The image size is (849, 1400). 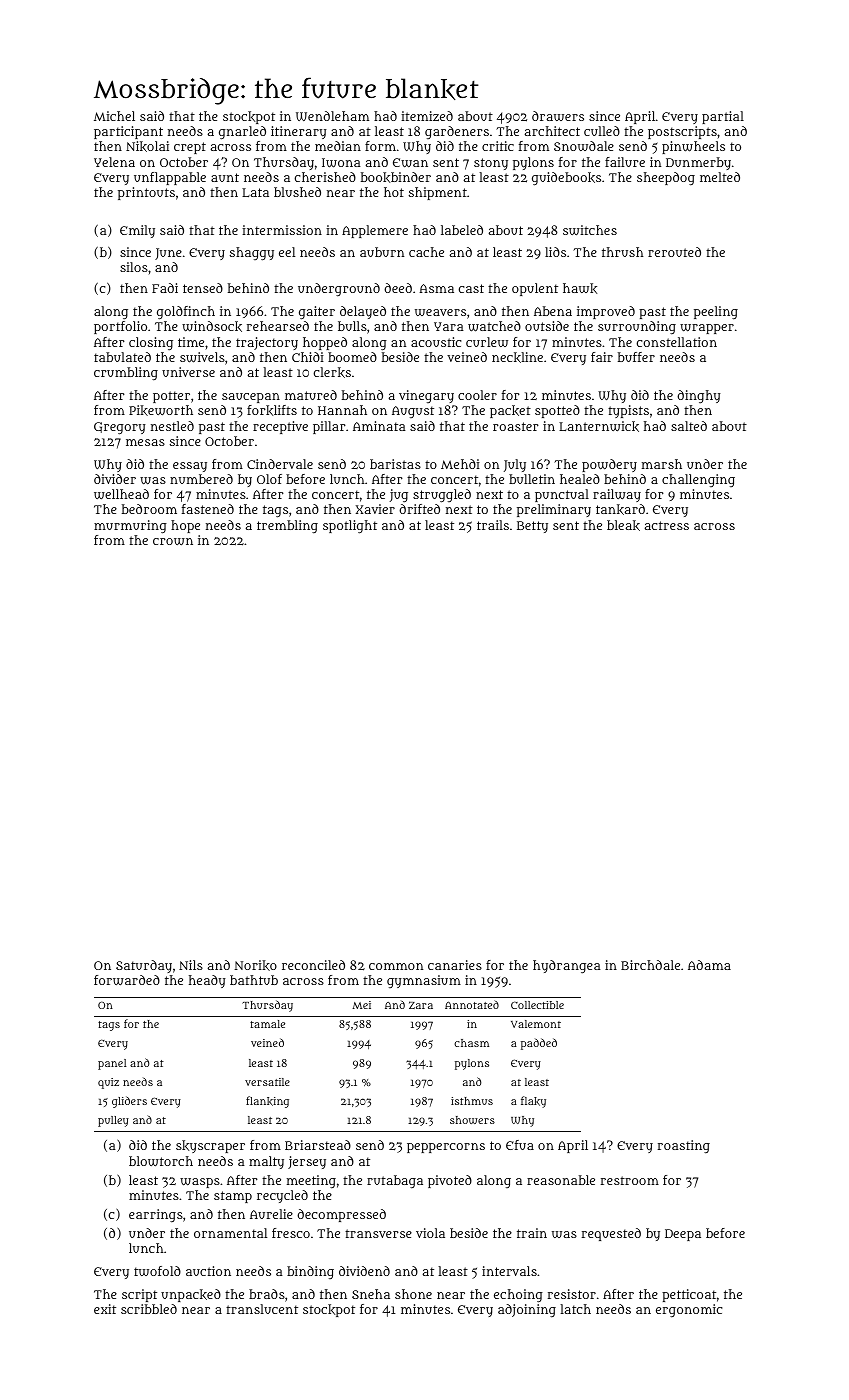 What do you see at coordinates (493, 525) in the screenshot?
I see `trails` at bounding box center [493, 525].
